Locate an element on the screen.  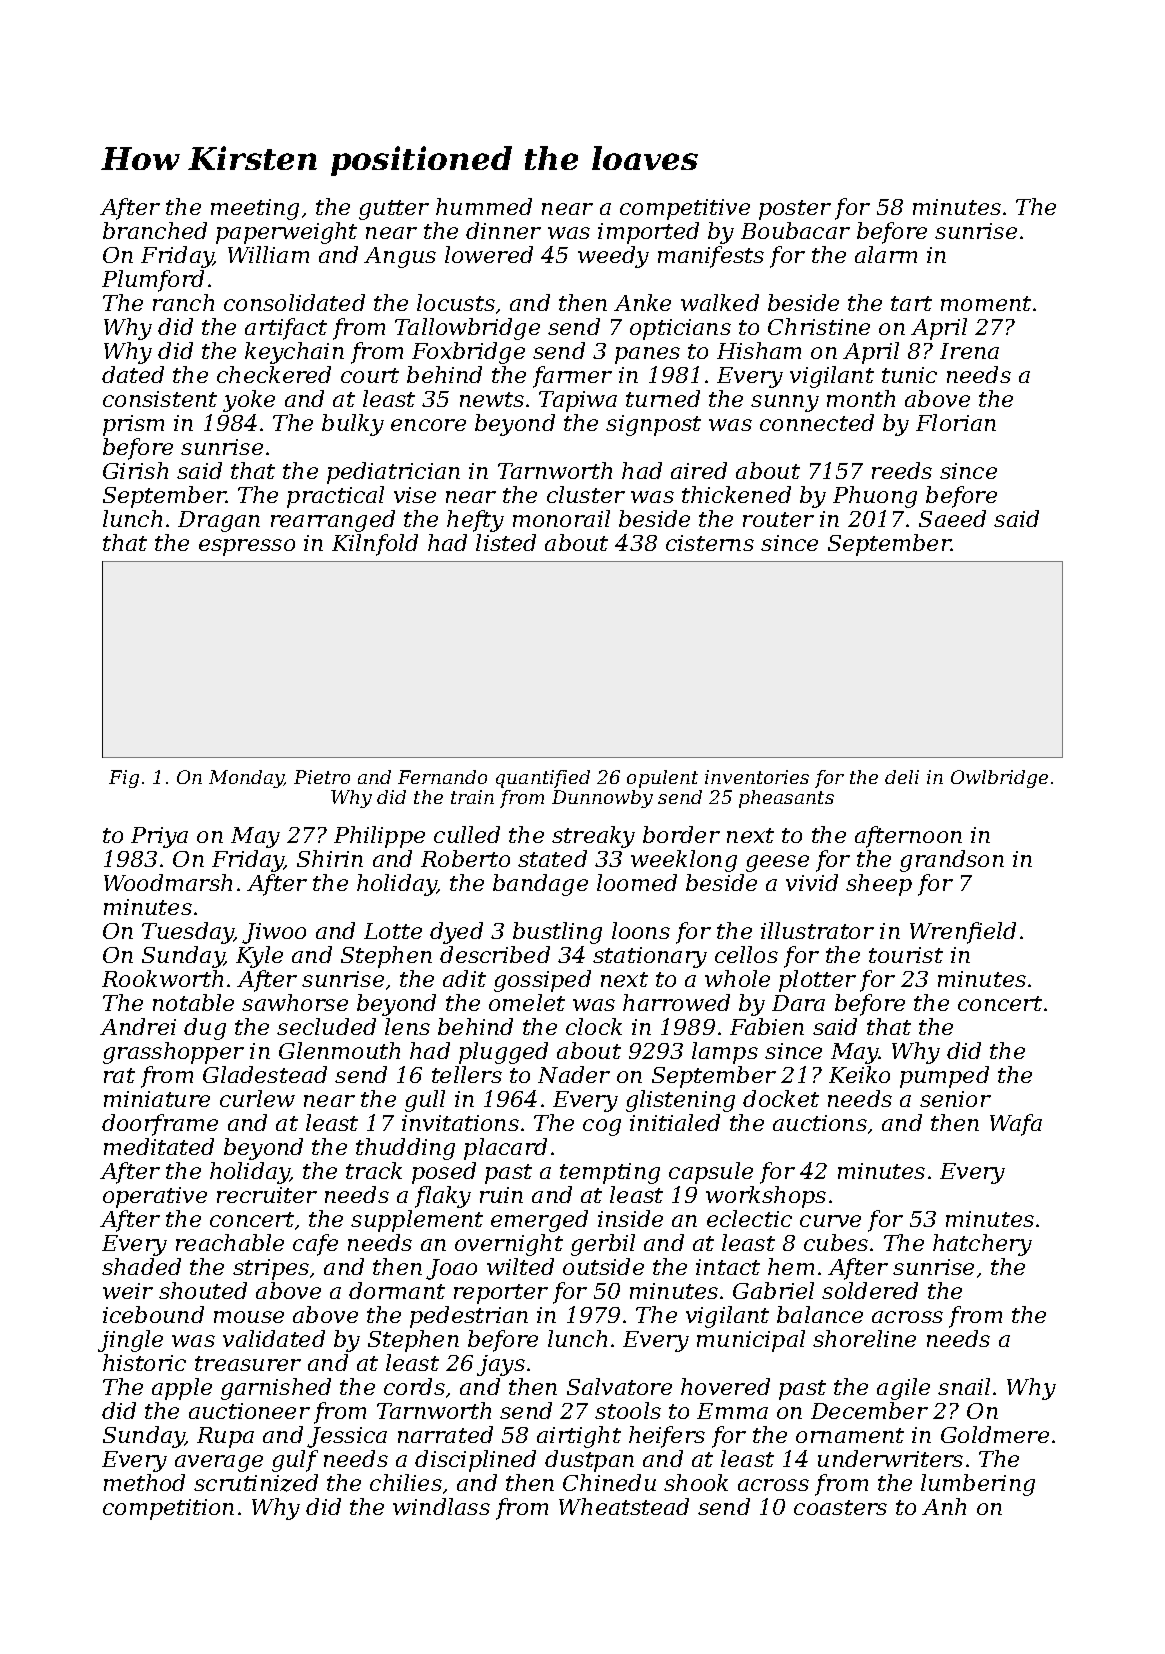
gutter is located at coordinates (394, 210).
